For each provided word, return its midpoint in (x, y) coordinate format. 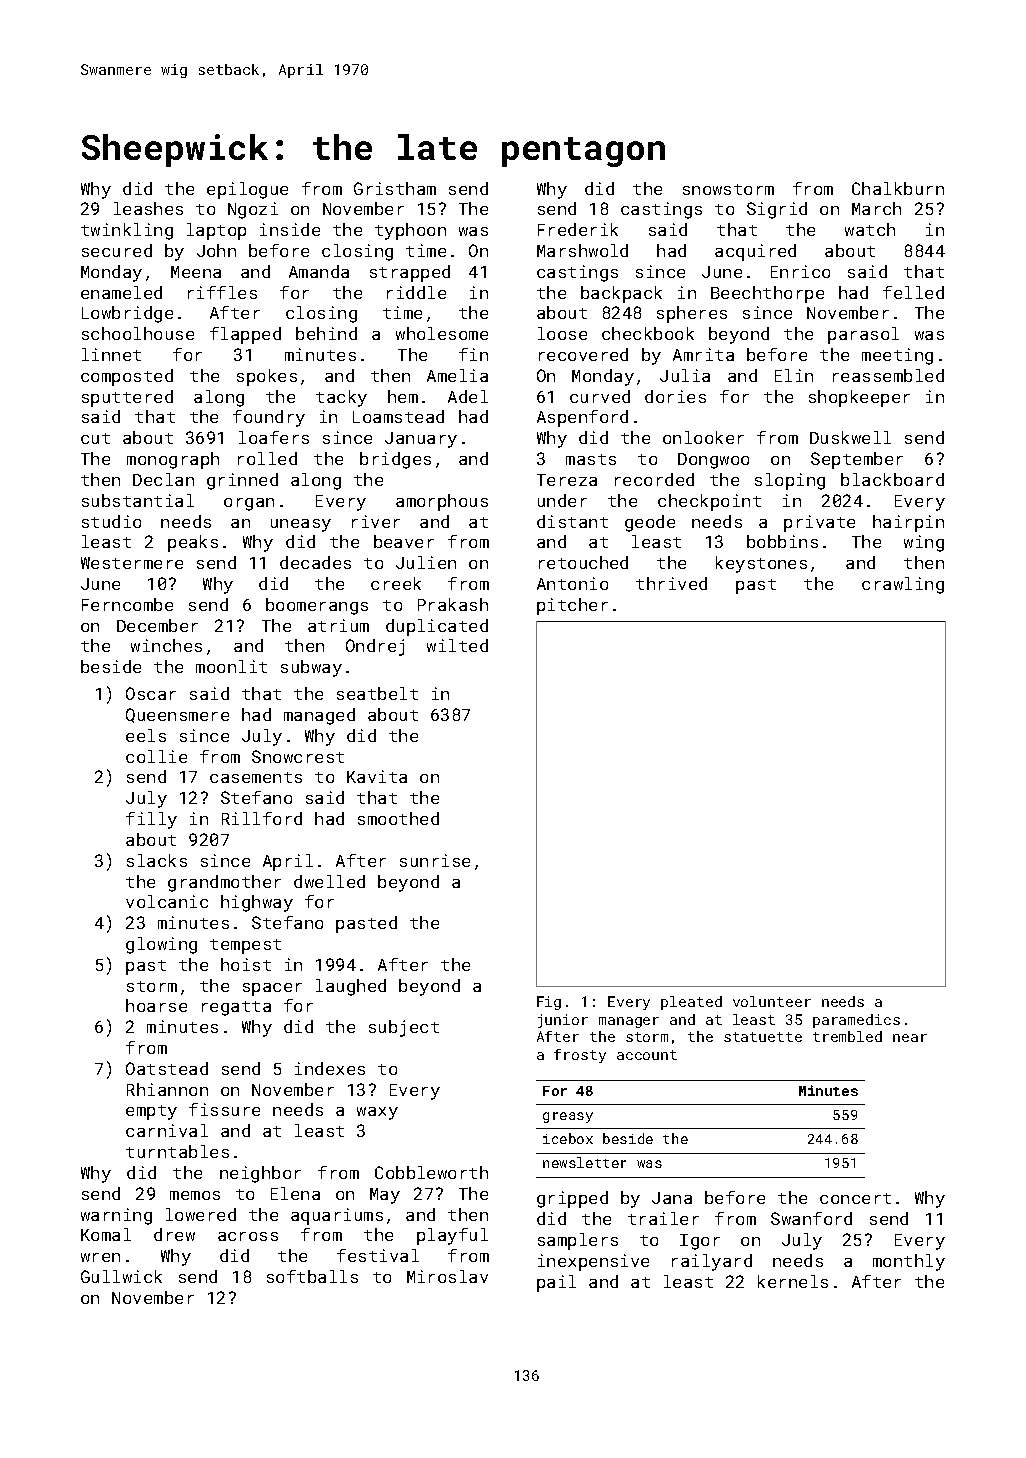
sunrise (435, 860)
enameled (121, 292)
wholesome (442, 333)
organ (249, 504)
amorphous (442, 502)
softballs (312, 1276)
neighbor (260, 1174)
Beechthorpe (767, 294)
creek (396, 583)
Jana (672, 1198)
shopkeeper (859, 398)
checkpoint (709, 502)
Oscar (151, 693)
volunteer (772, 1001)
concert (855, 1198)
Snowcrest (298, 756)
